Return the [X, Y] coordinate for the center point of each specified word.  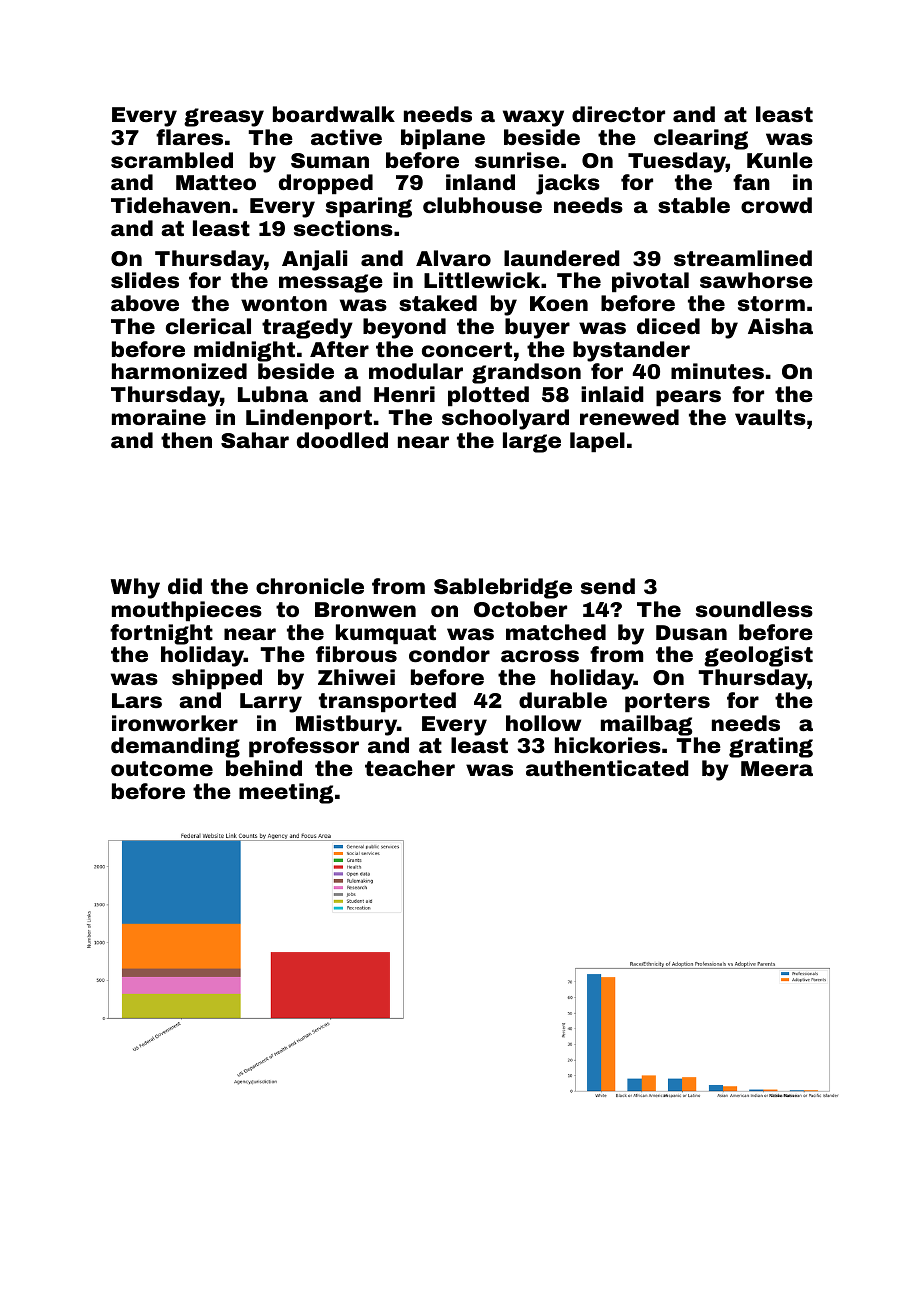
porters [667, 702]
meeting [286, 793]
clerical [208, 326]
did [185, 586]
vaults [770, 417]
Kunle [780, 160]
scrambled [172, 160]
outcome [162, 768]
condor [449, 654]
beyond [404, 328]
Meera [777, 768]
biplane [443, 139]
